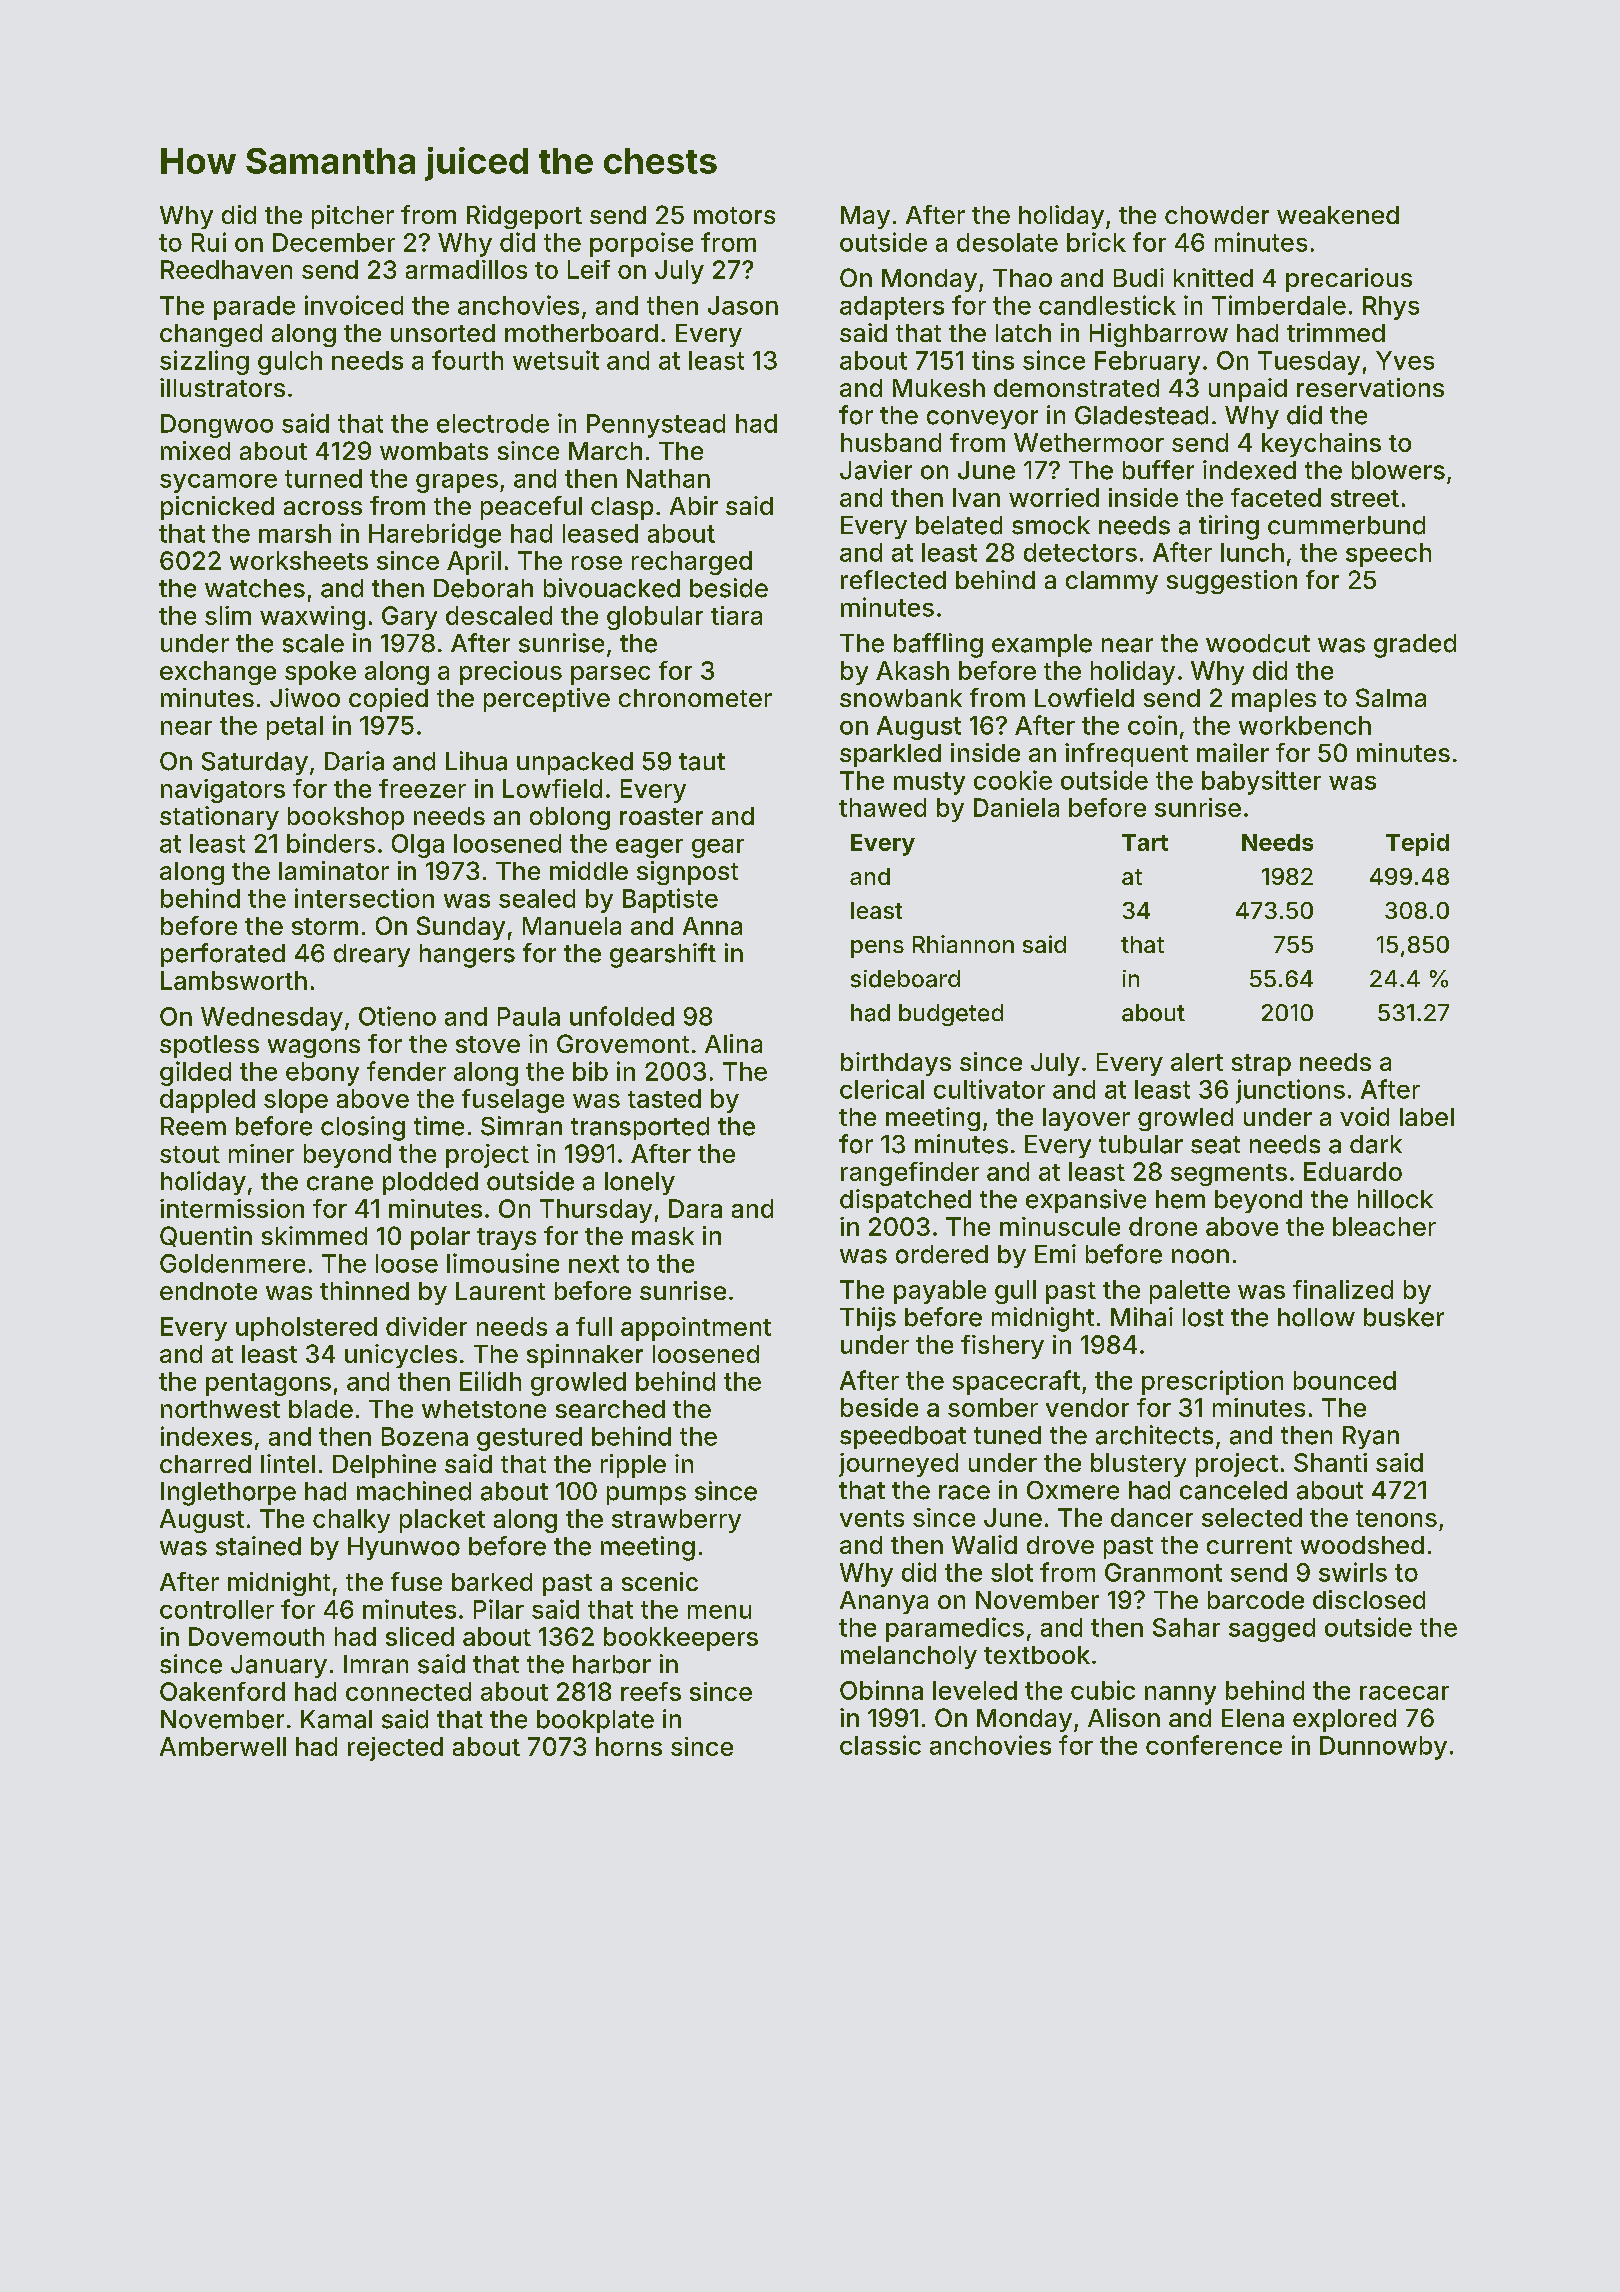  What do you see at coordinates (314, 1235) in the screenshot?
I see `skimmed` at bounding box center [314, 1235].
